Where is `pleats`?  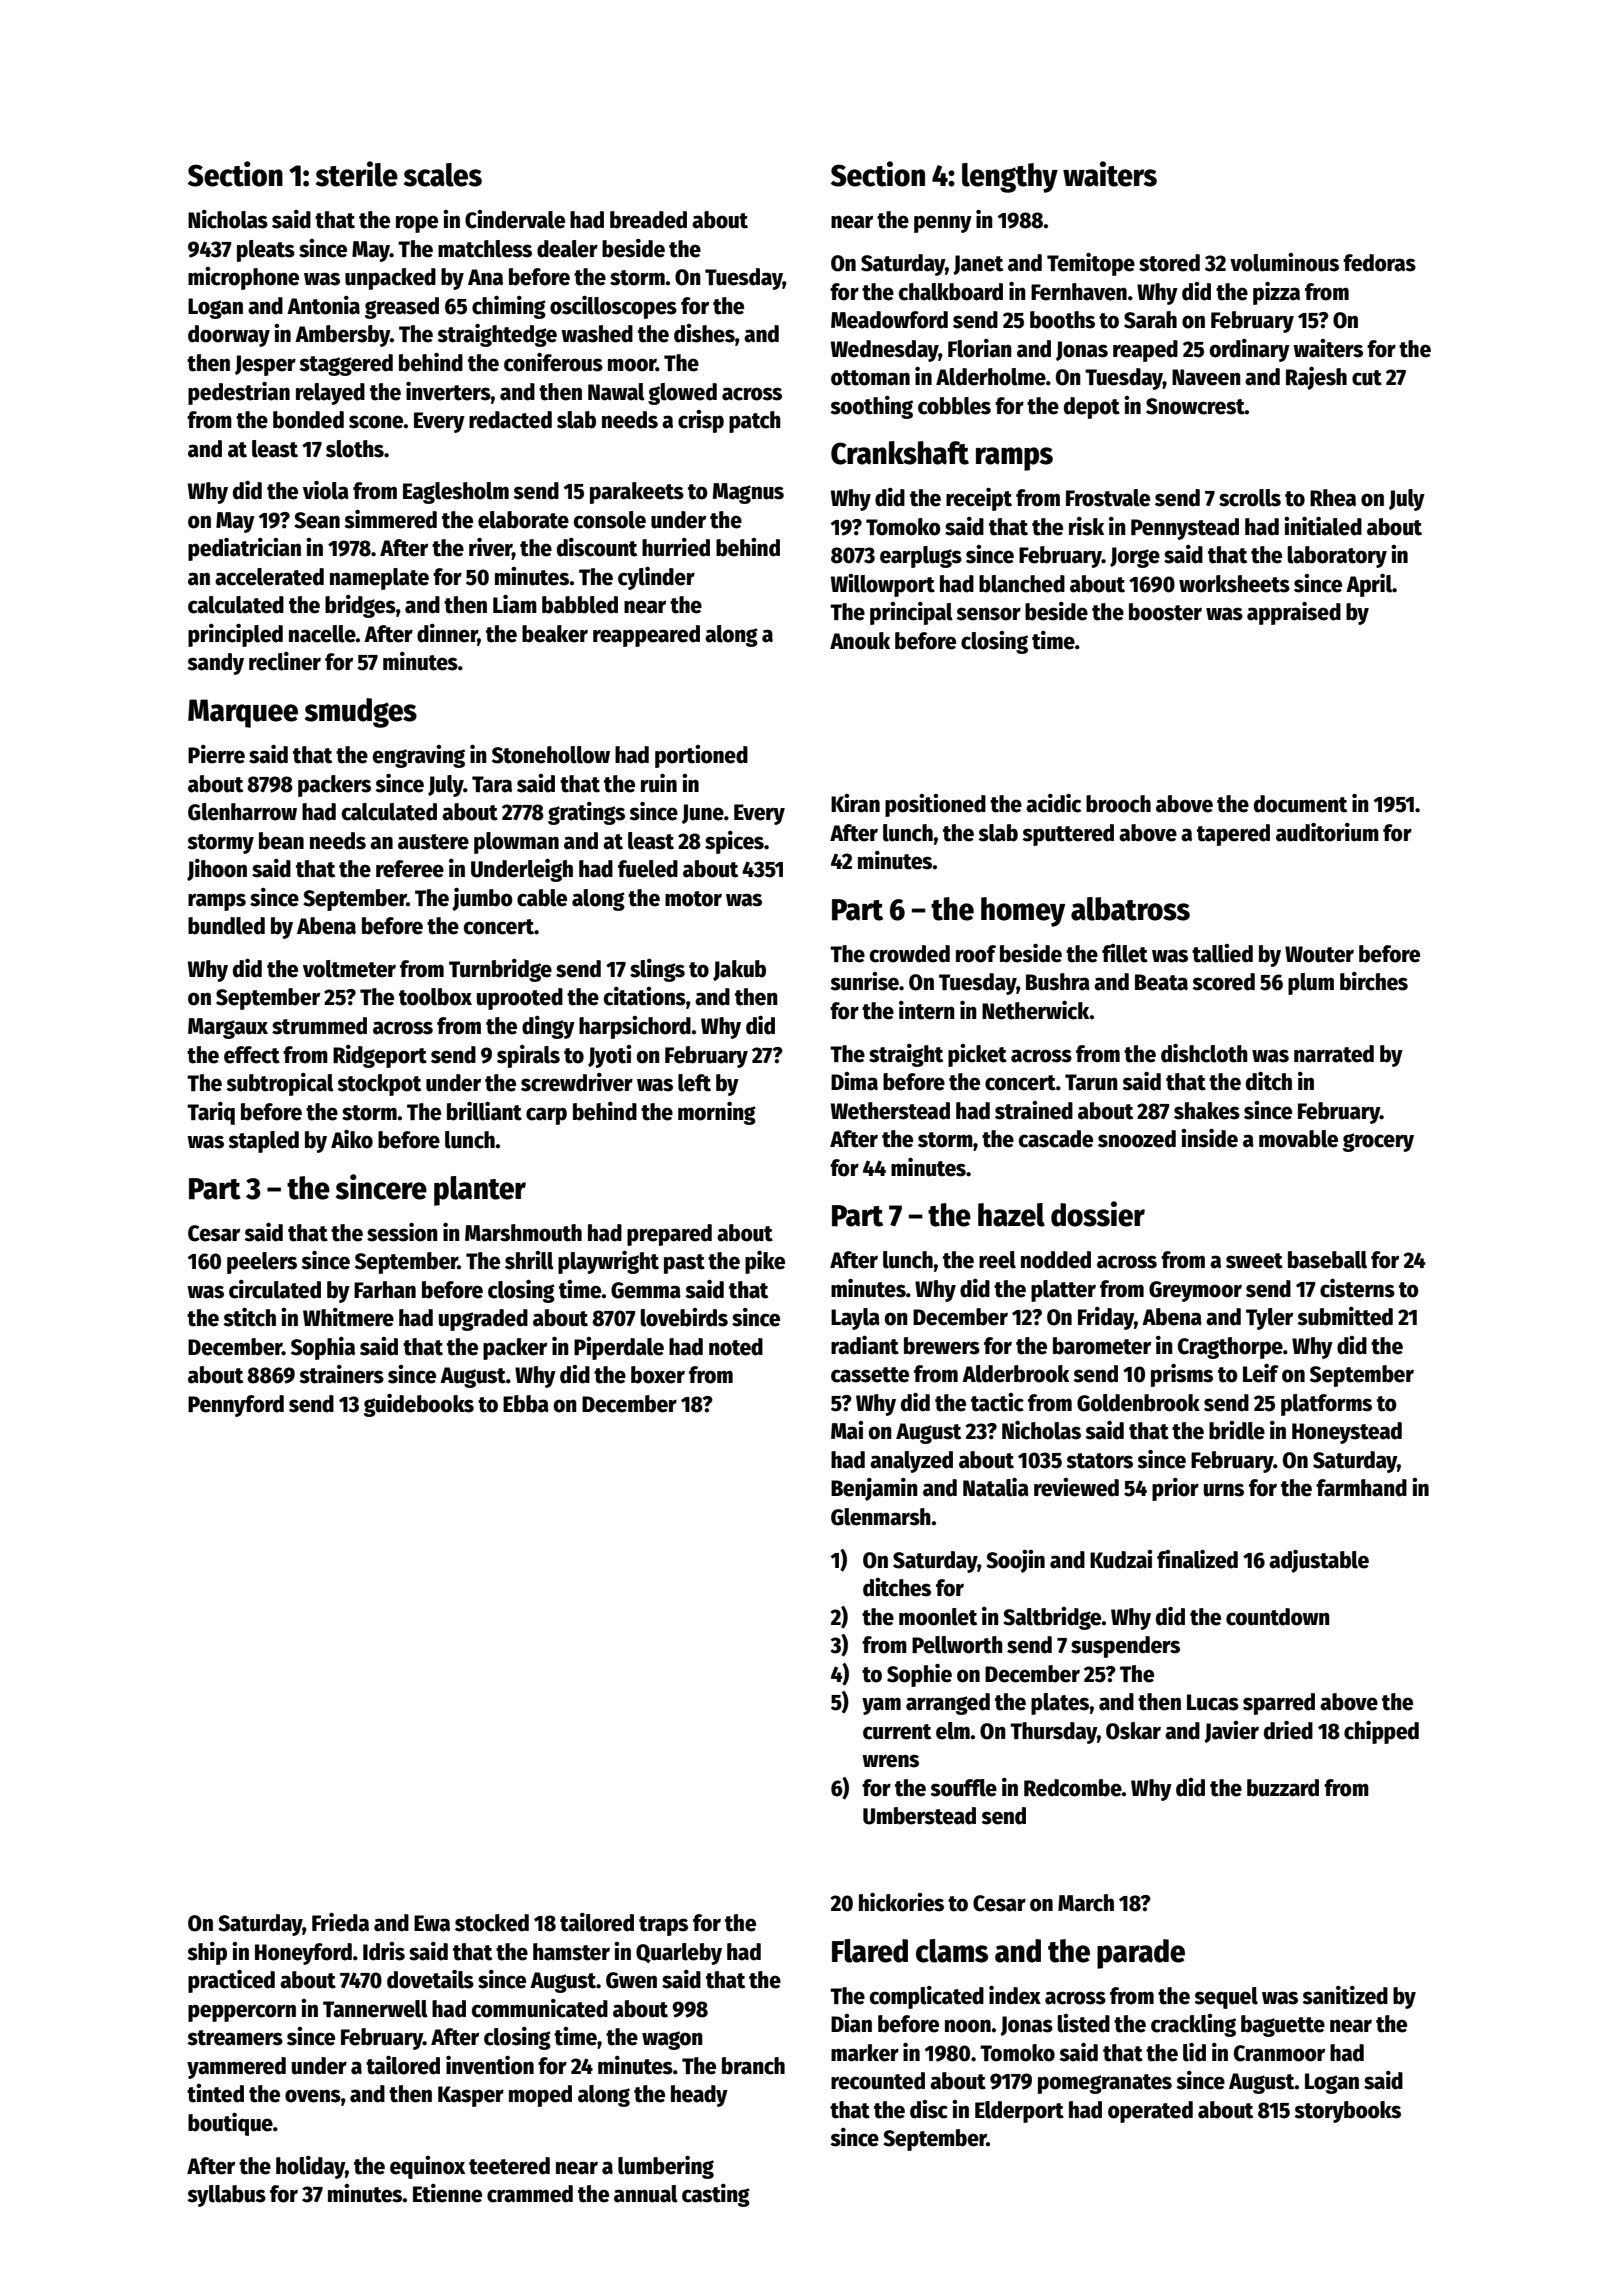
pleats is located at coordinates (266, 251).
